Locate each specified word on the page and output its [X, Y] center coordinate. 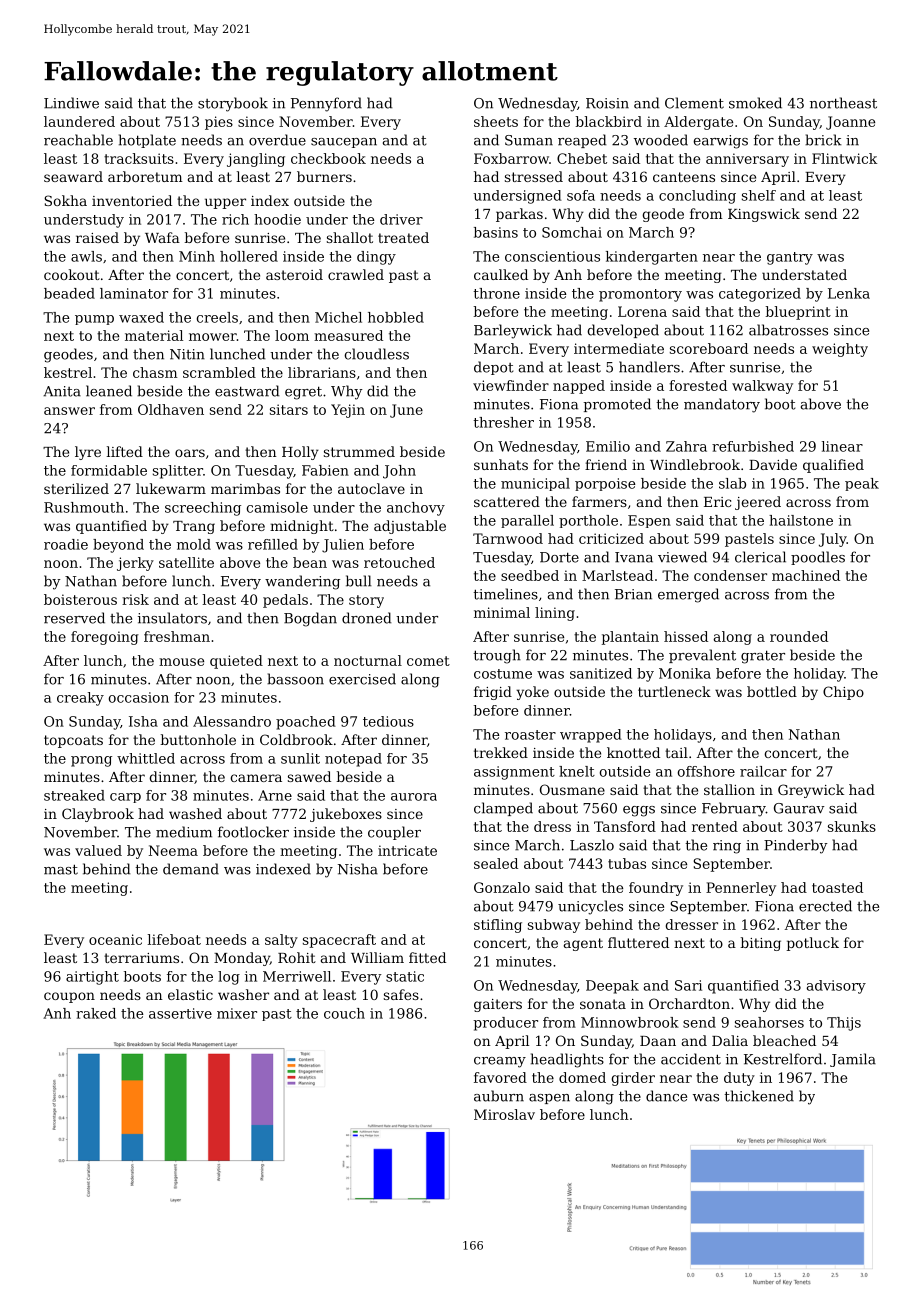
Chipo [843, 693]
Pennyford [326, 104]
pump [94, 320]
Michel [338, 317]
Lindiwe [71, 103]
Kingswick [764, 215]
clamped [503, 809]
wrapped [591, 736]
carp [125, 798]
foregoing [105, 638]
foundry [656, 889]
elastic [190, 994]
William [377, 957]
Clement [694, 103]
